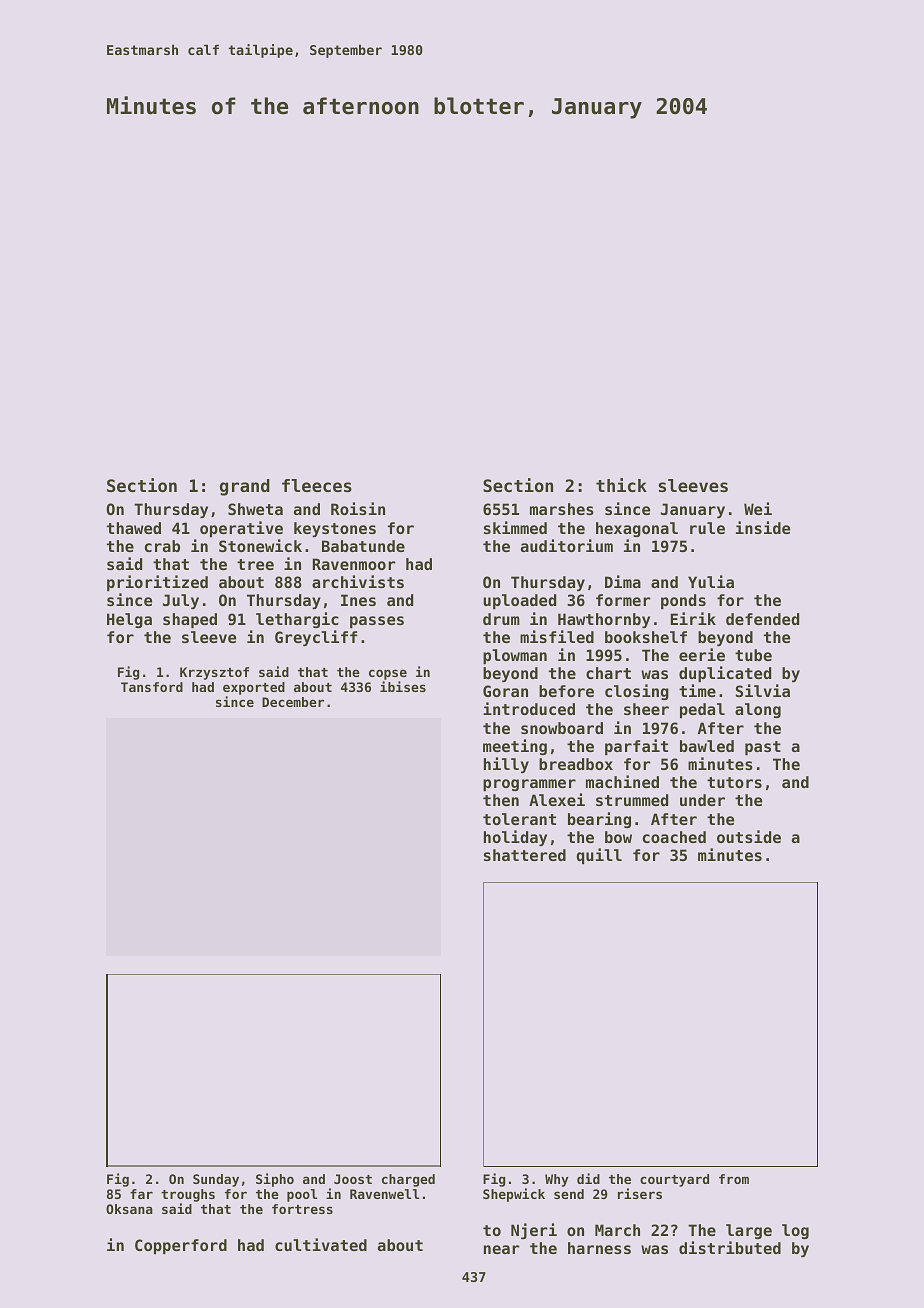 This page has width=924, height=1308. Describe the element at coordinates (134, 528) in the page. I see `thawed` at that location.
